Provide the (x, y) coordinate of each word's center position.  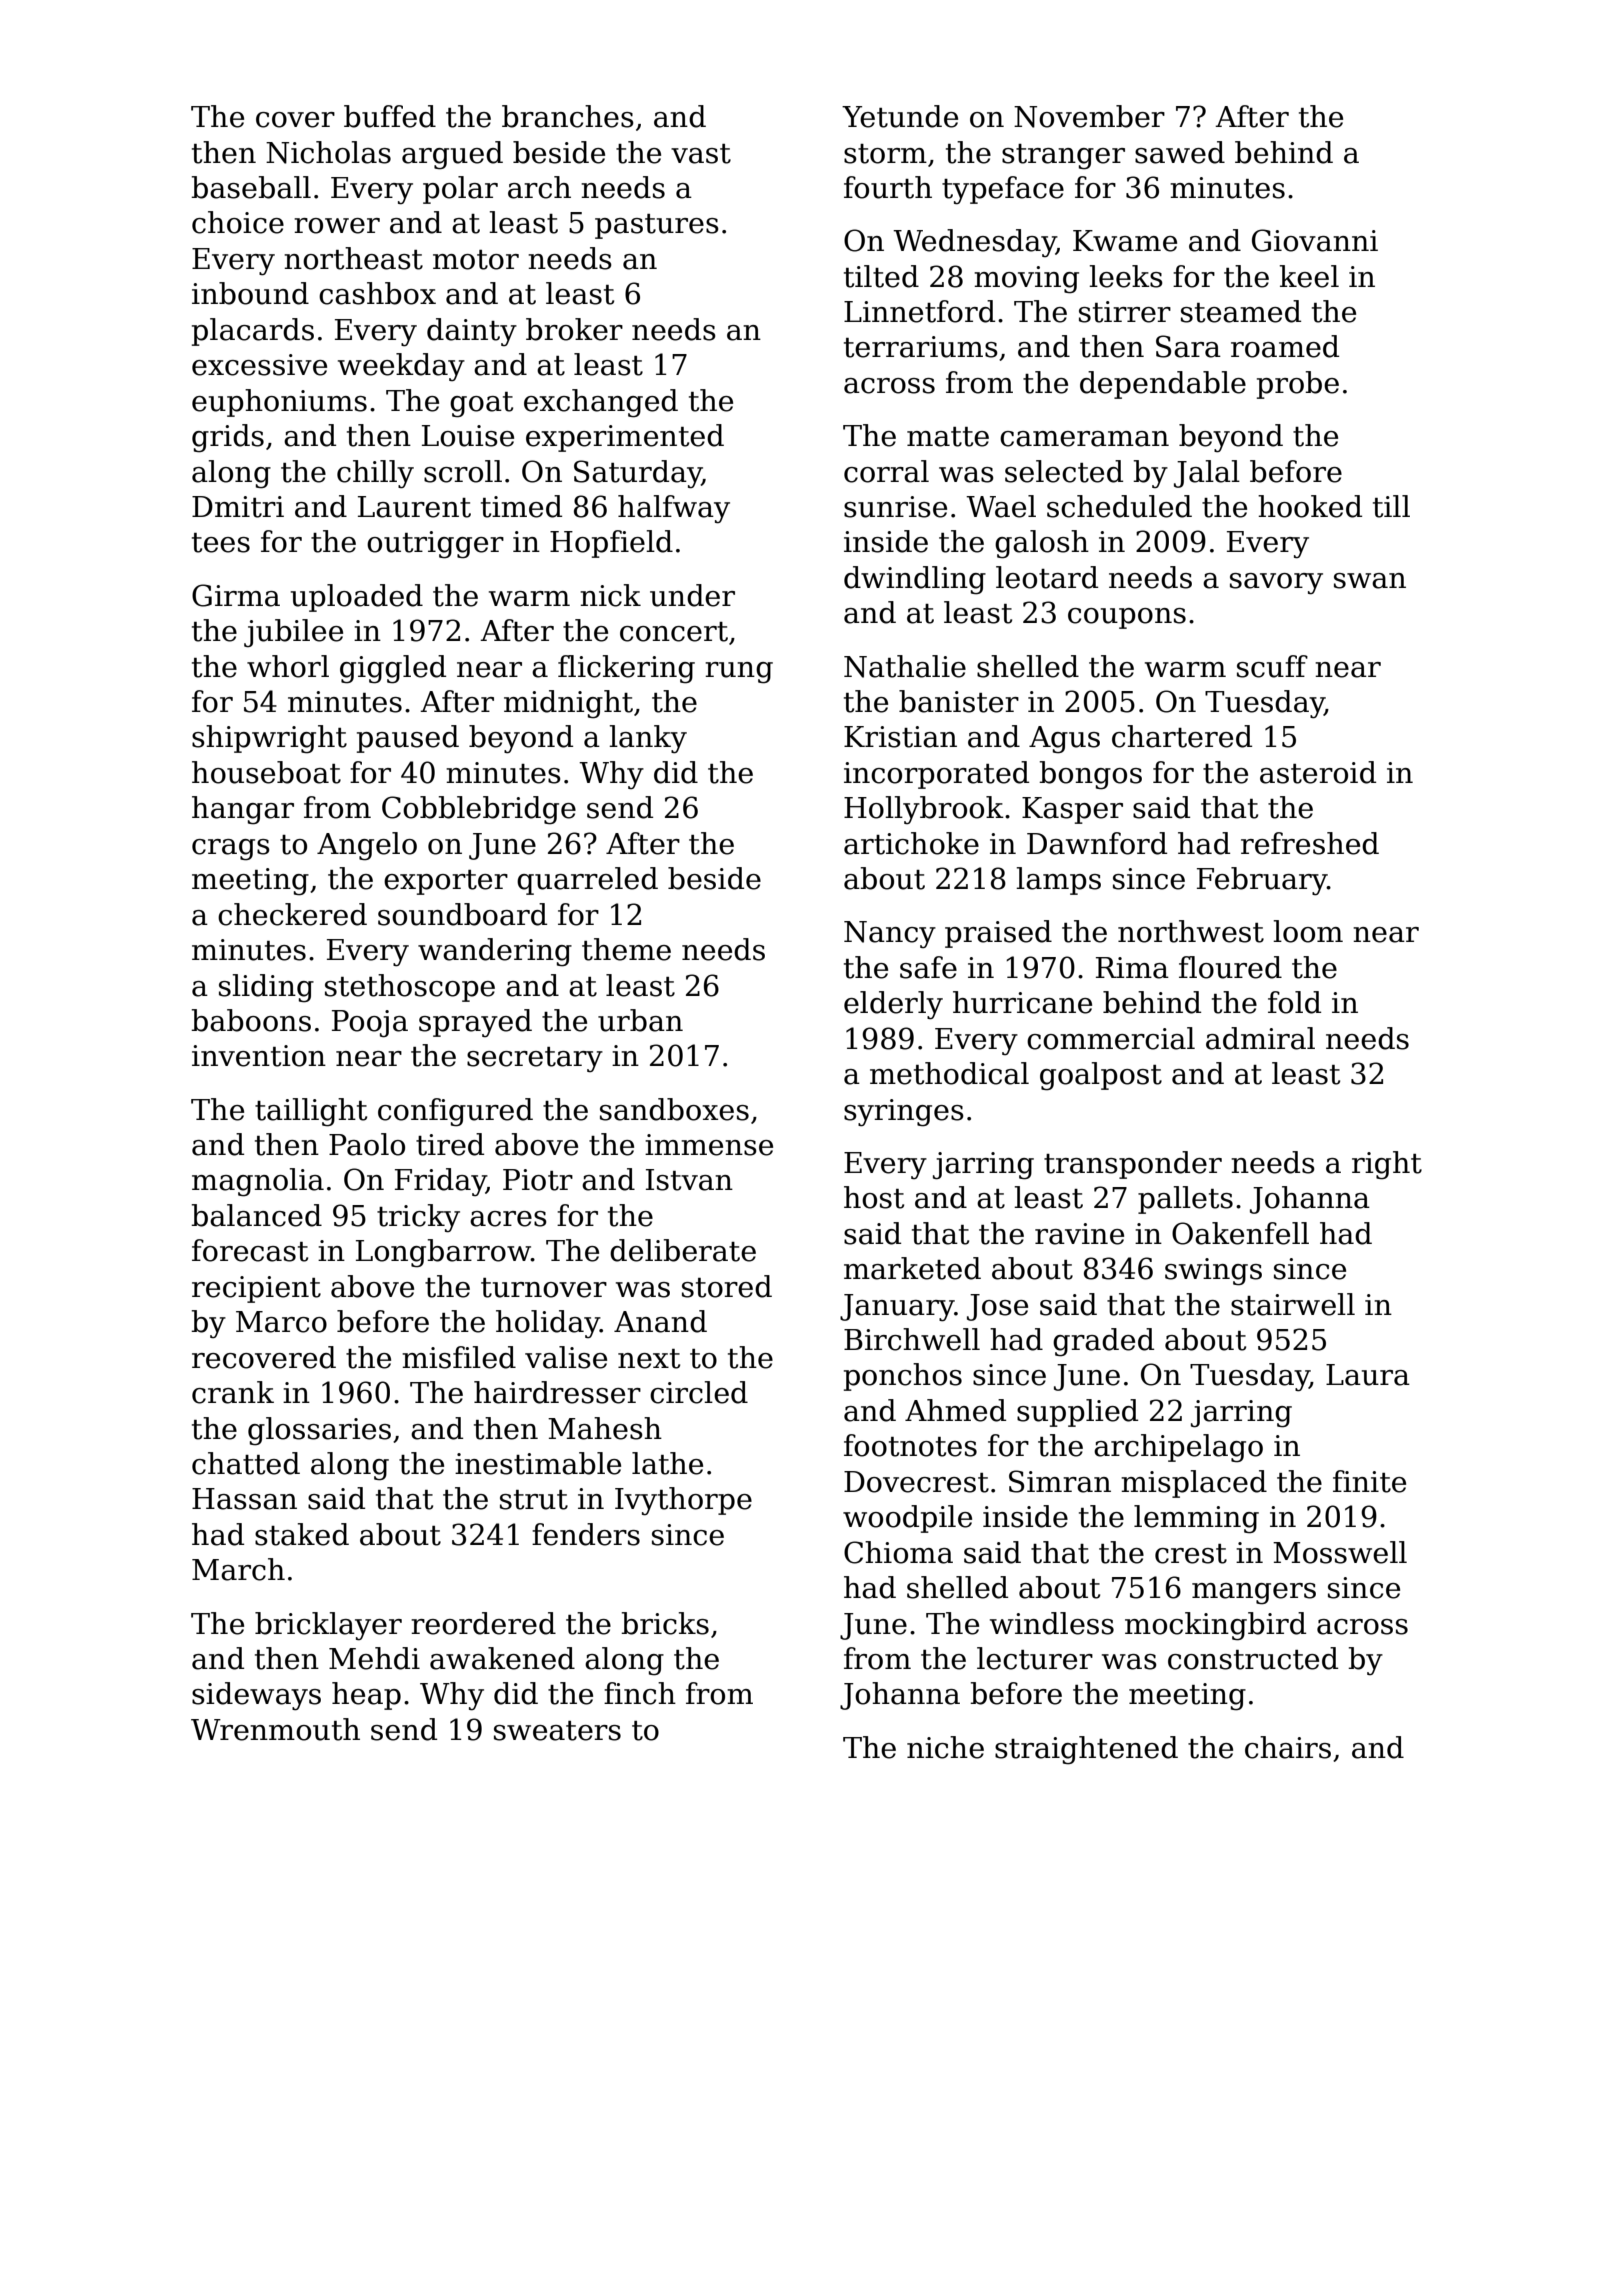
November (1089, 116)
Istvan (689, 1180)
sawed (1180, 152)
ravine (1079, 1234)
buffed (390, 116)
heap (366, 1696)
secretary (535, 1059)
